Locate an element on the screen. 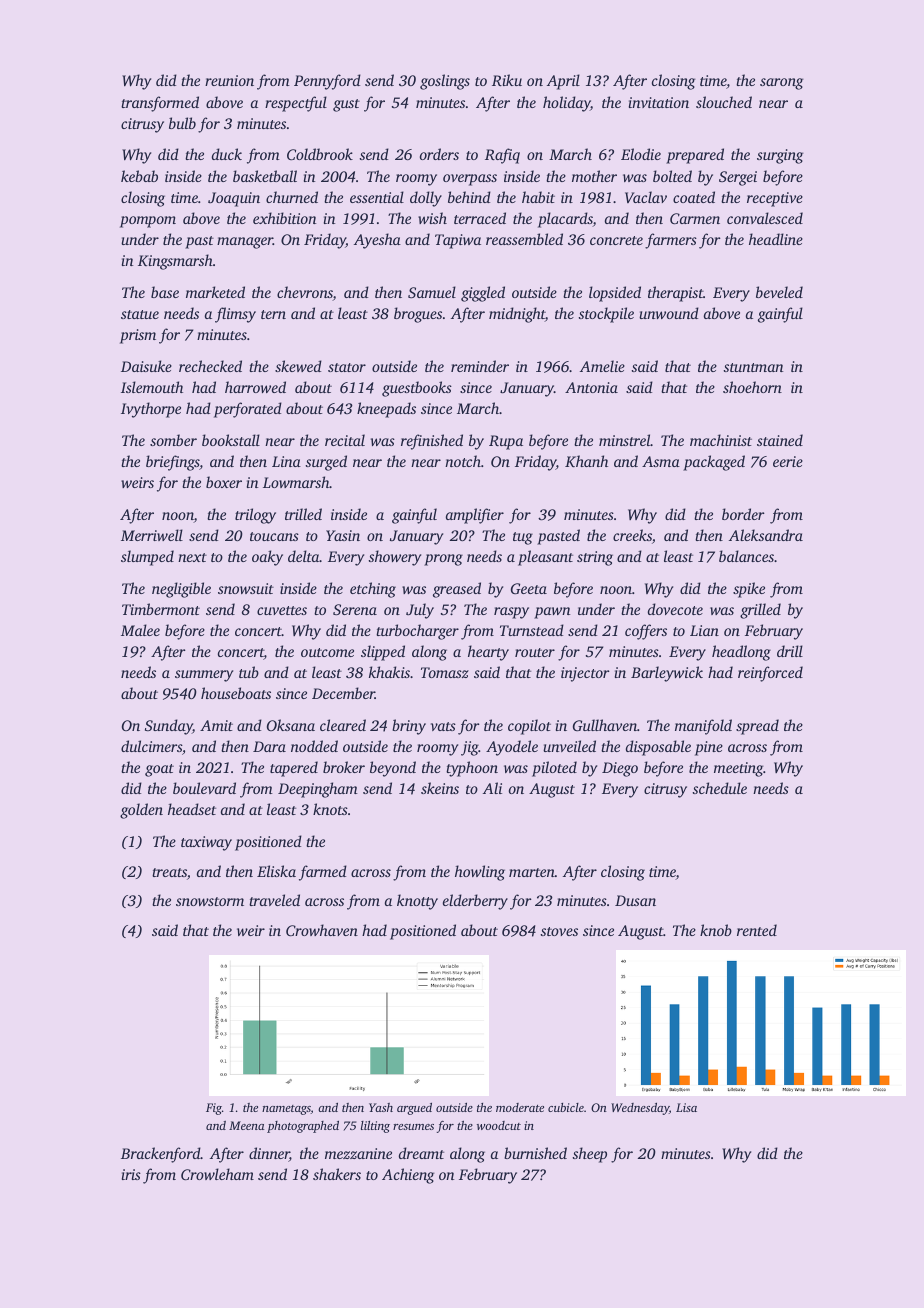  rechecked is located at coordinates (210, 366).
